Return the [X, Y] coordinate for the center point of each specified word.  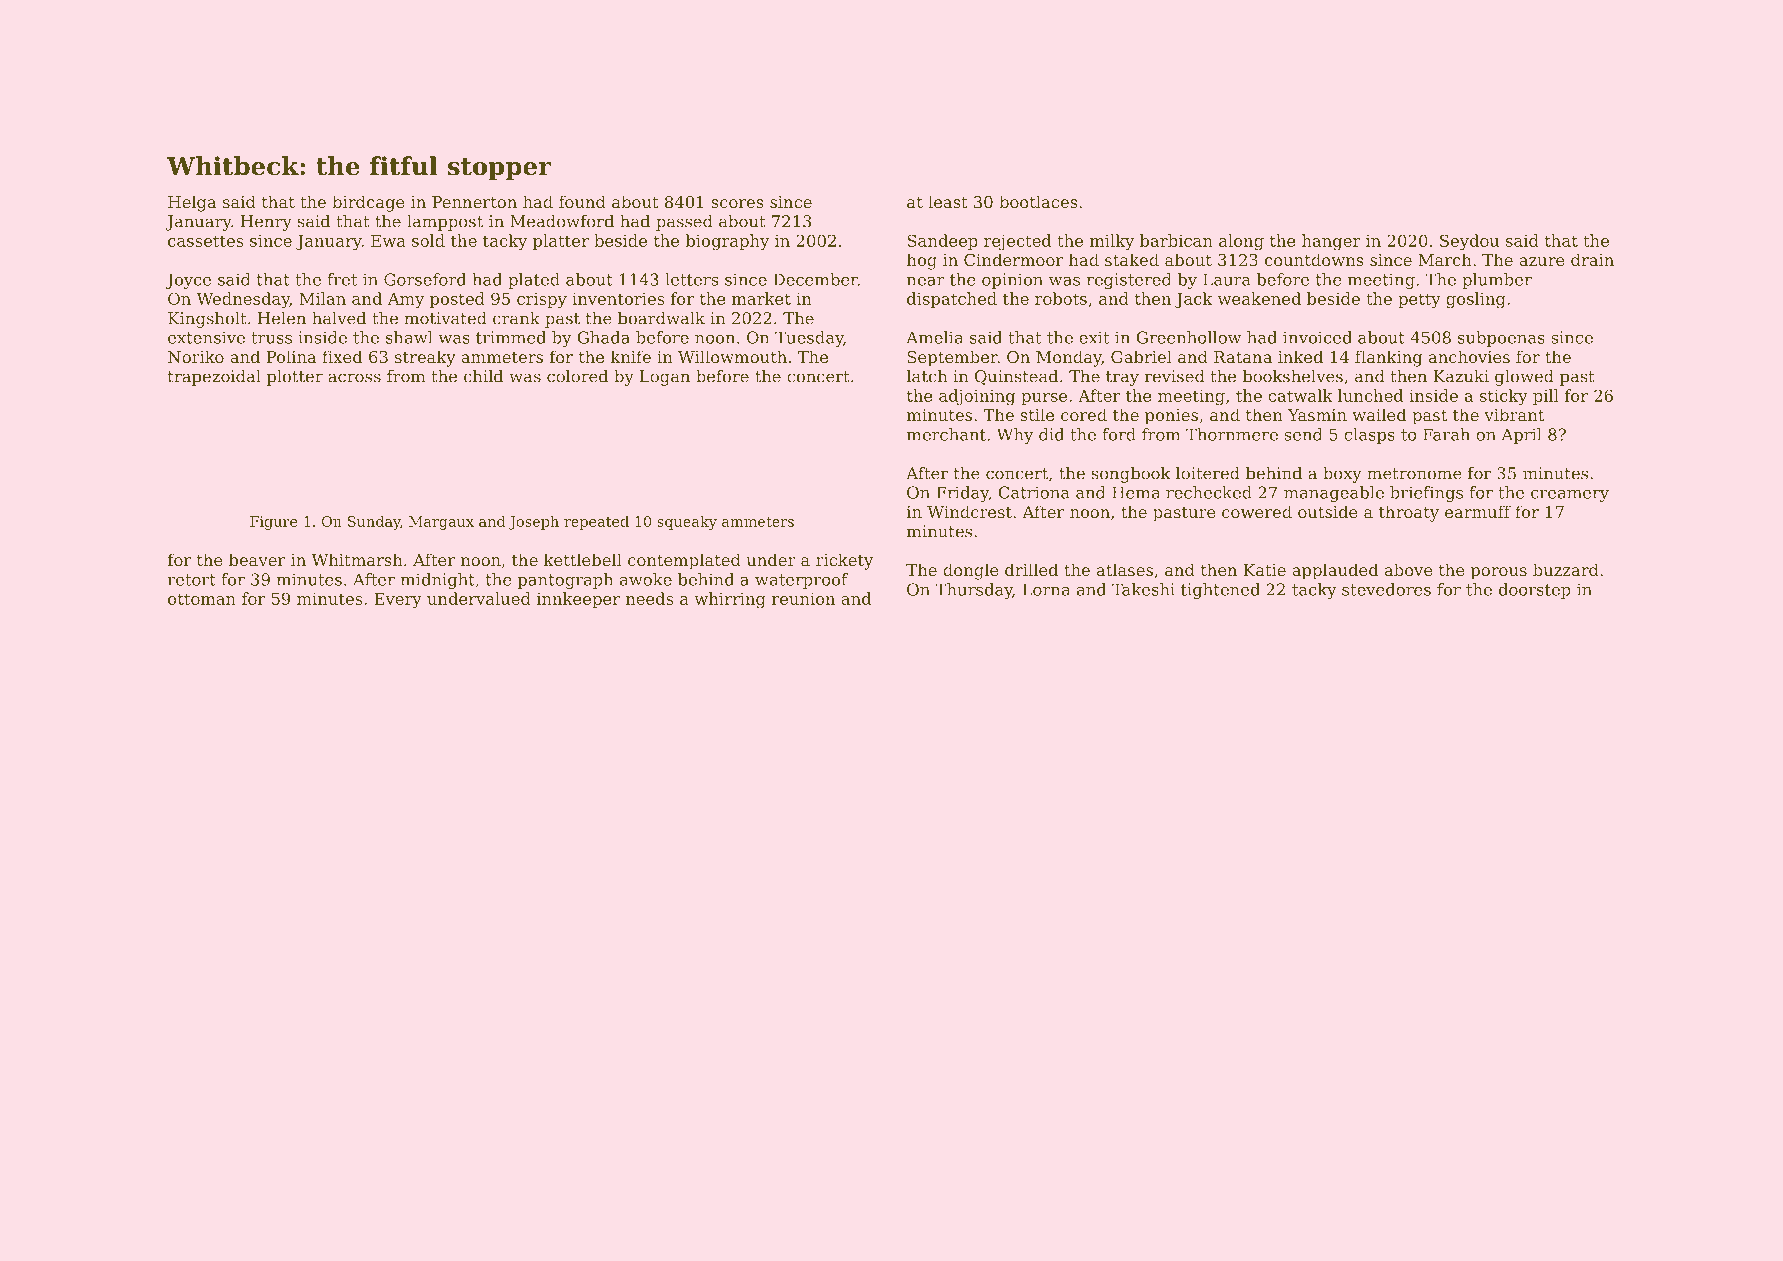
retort [192, 580]
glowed [1524, 378]
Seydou [1469, 242]
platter [561, 242]
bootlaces [1038, 201]
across [354, 378]
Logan [665, 378]
